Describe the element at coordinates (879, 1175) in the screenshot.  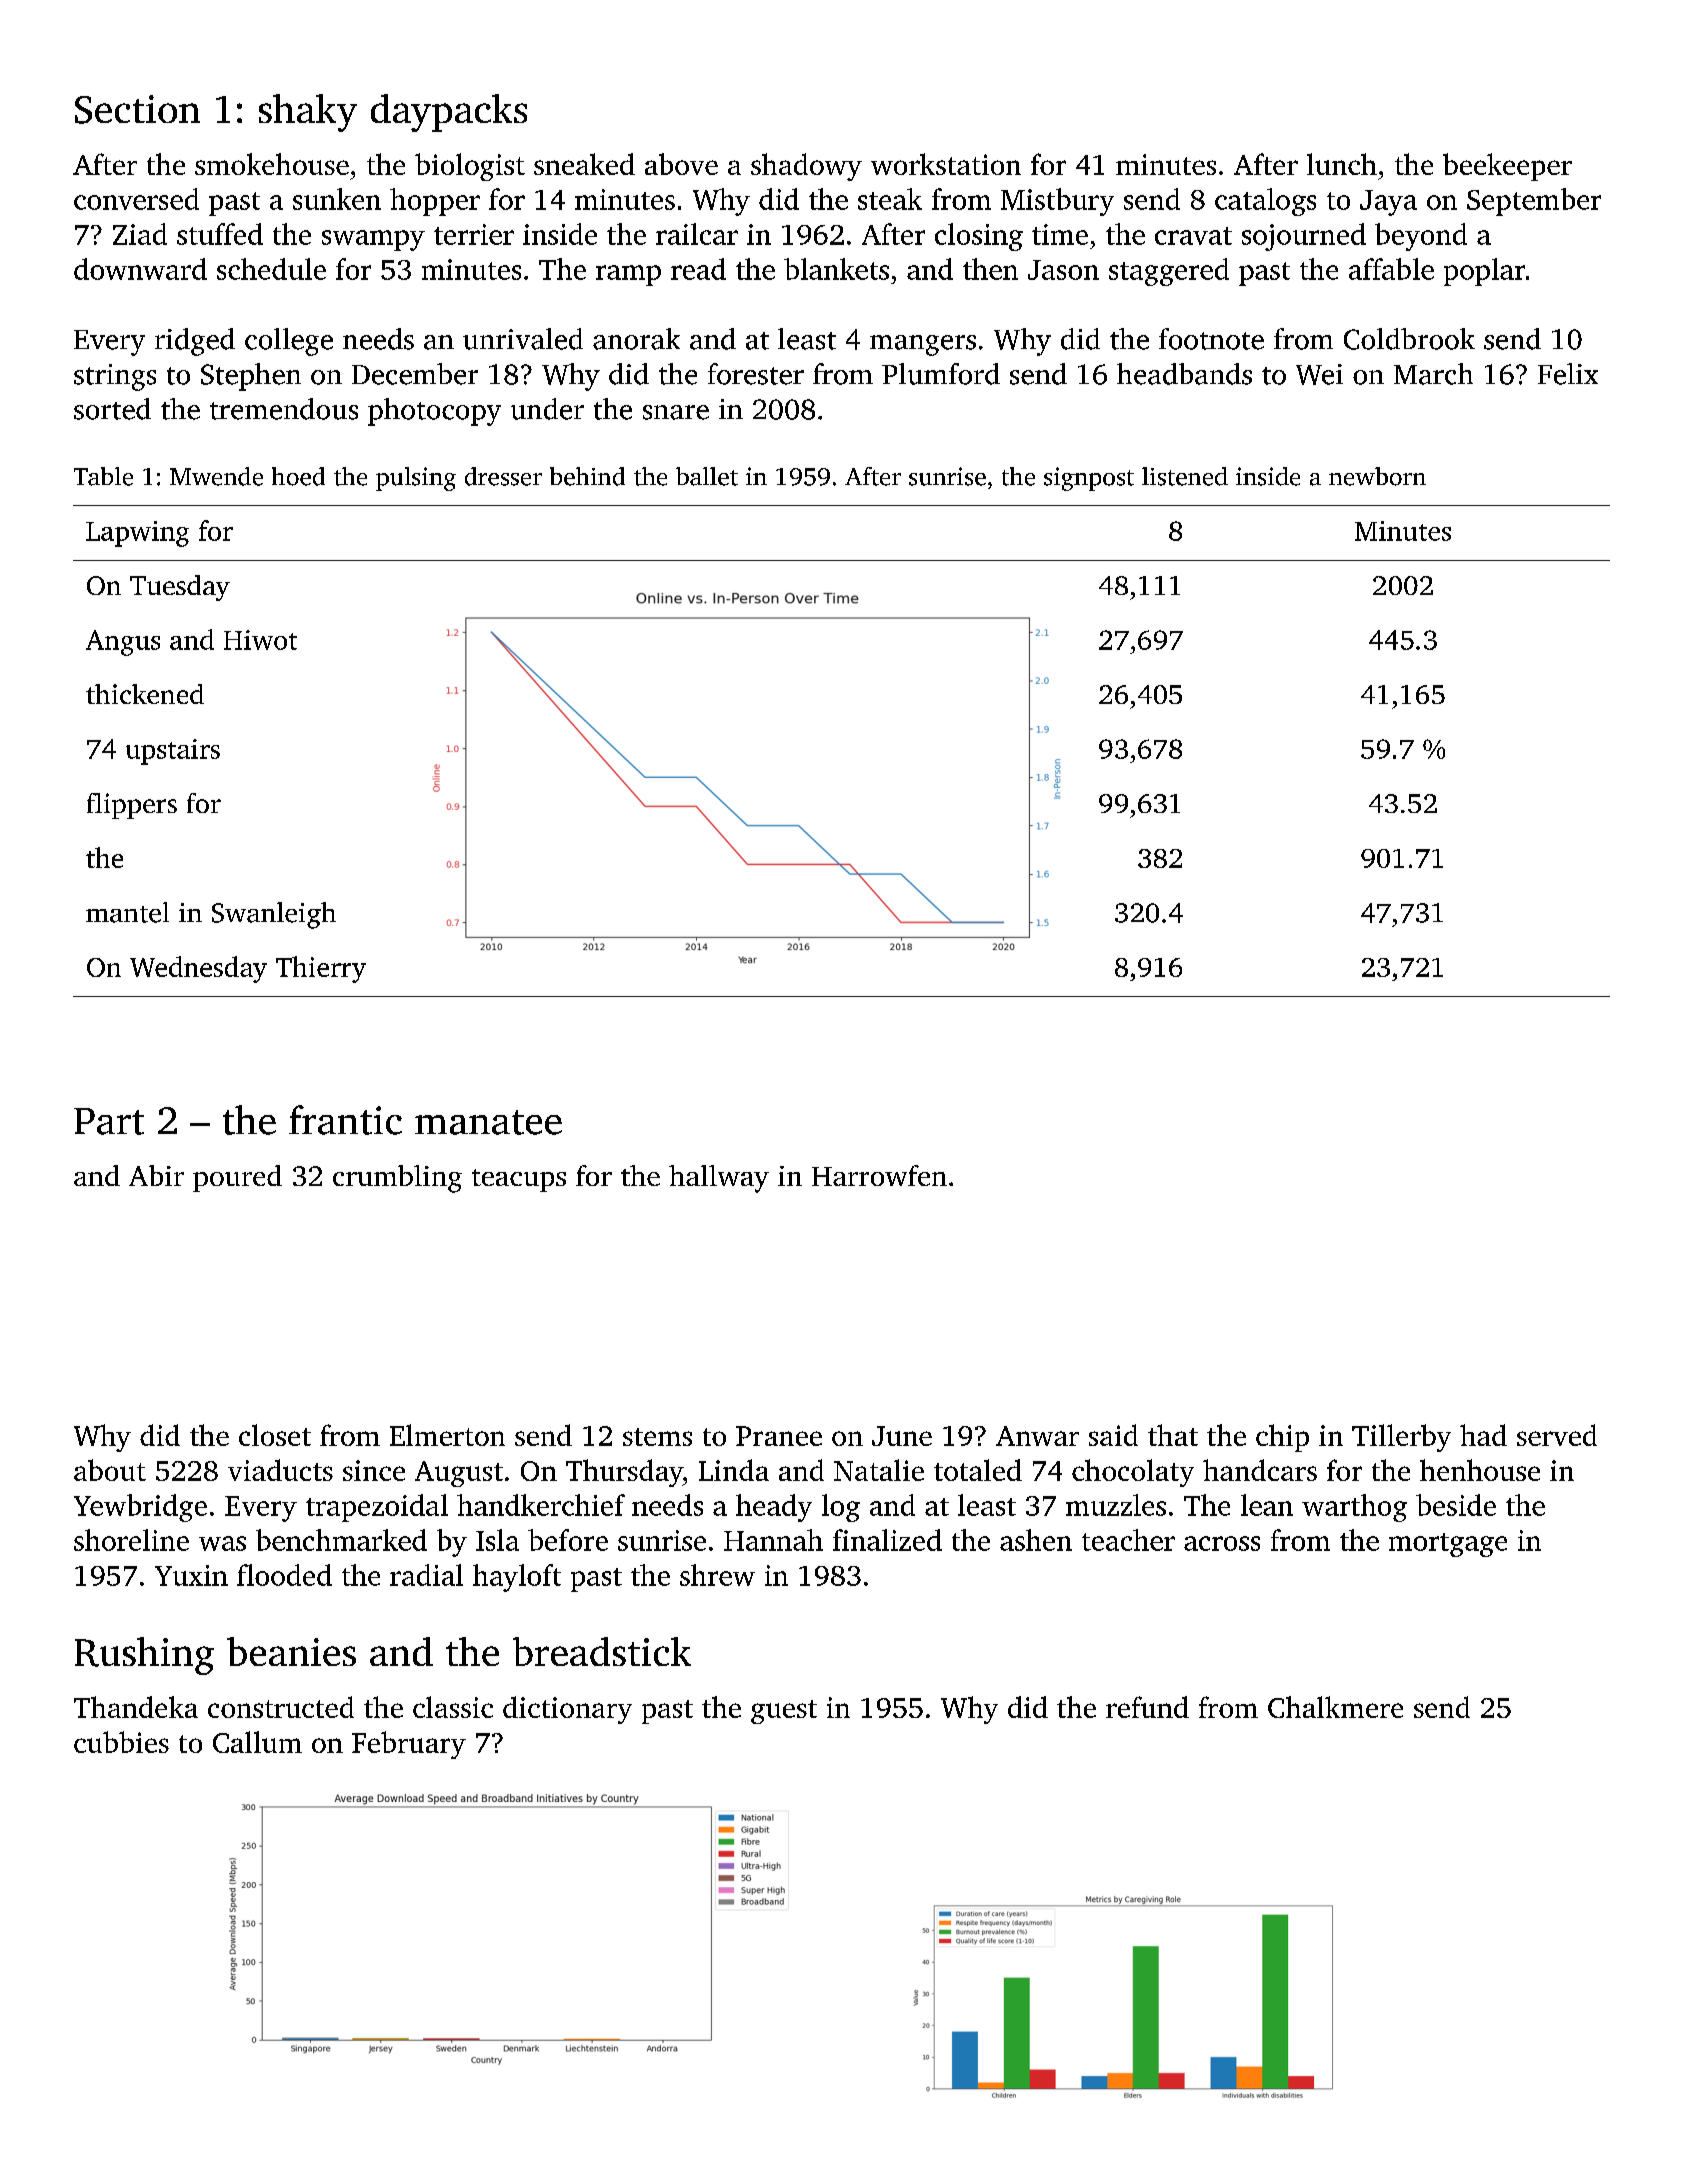
I see `Harrowfen` at that location.
